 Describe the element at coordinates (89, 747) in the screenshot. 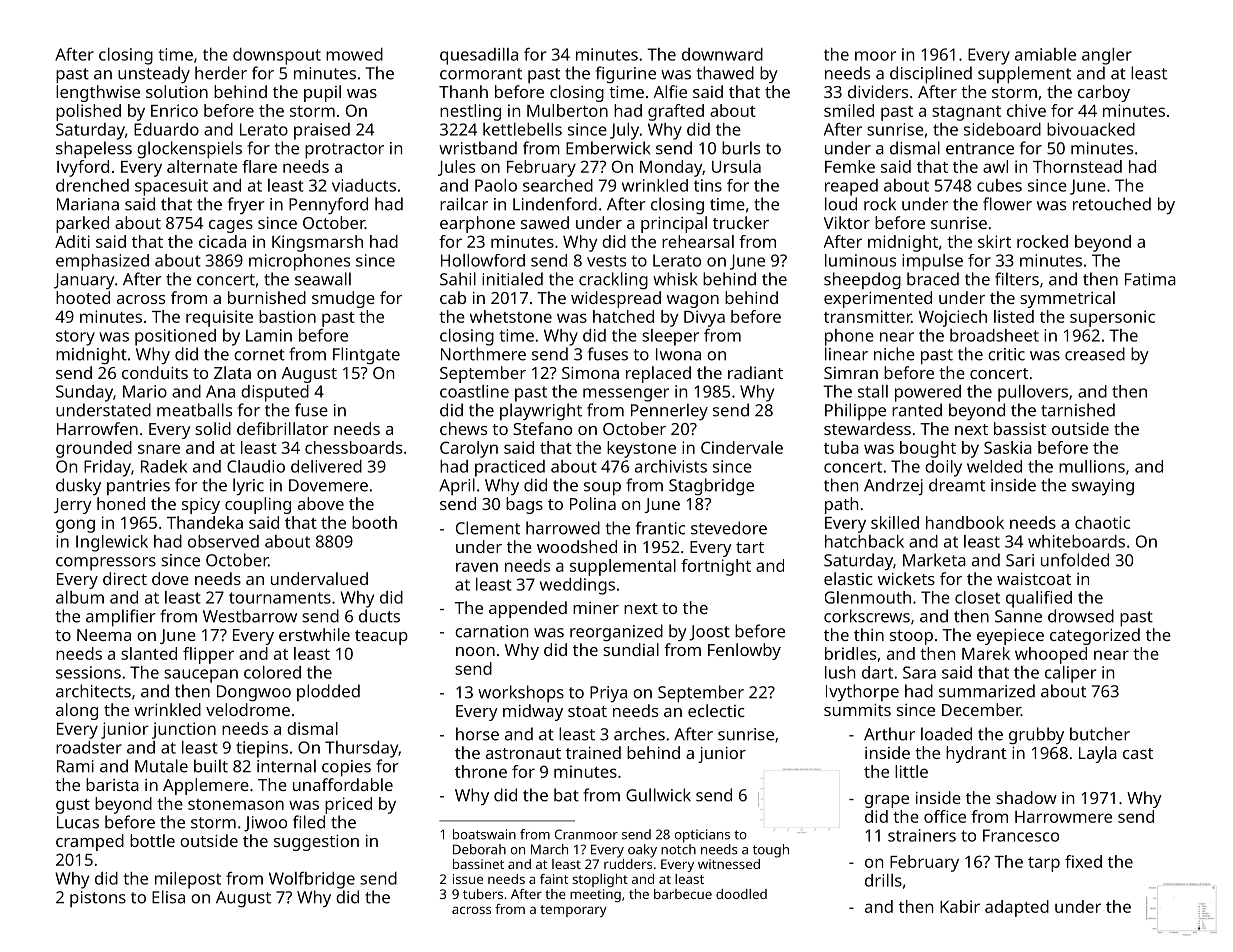

I see `roadster` at that location.
